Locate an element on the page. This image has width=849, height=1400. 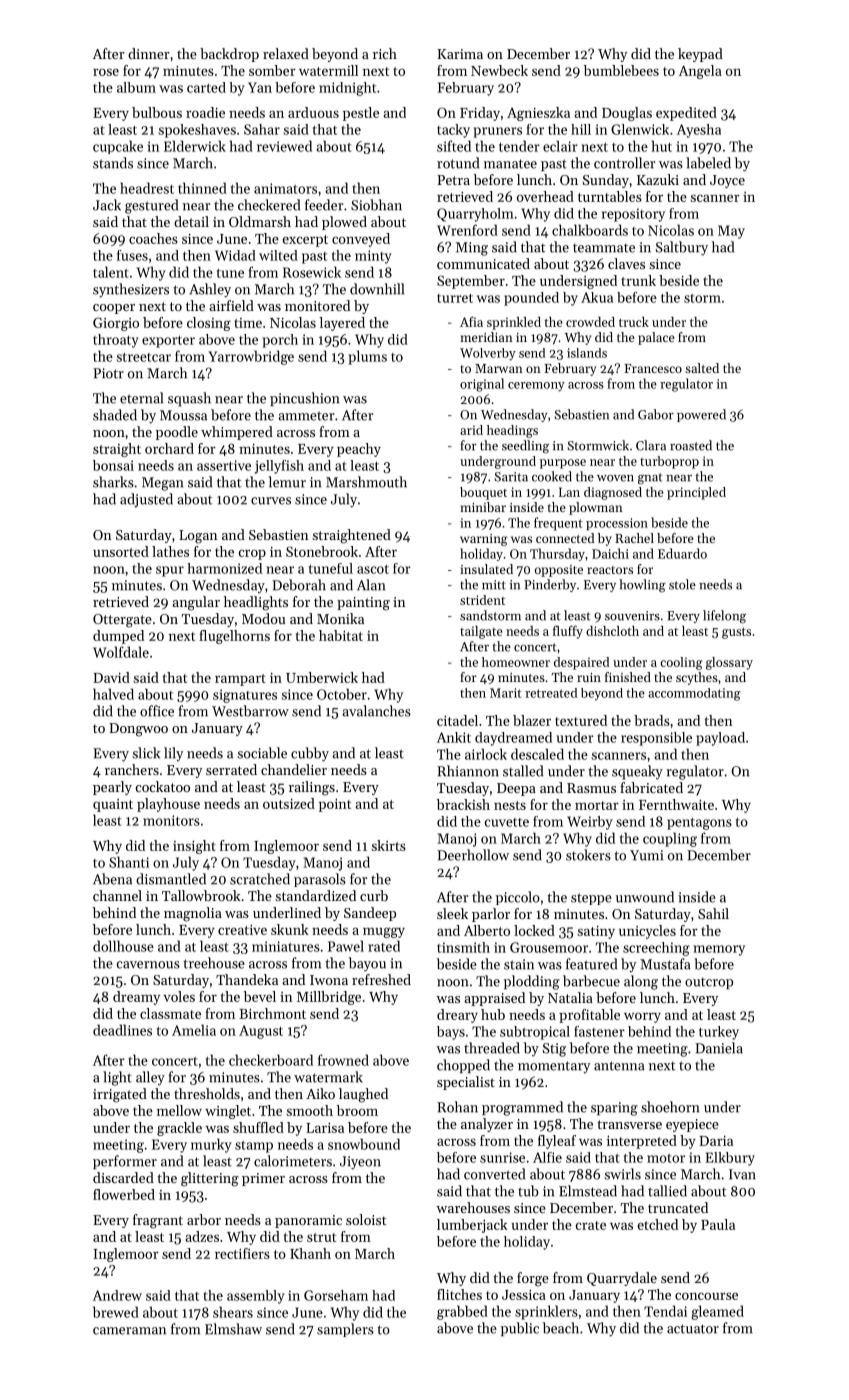
rotund is located at coordinates (458, 163).
